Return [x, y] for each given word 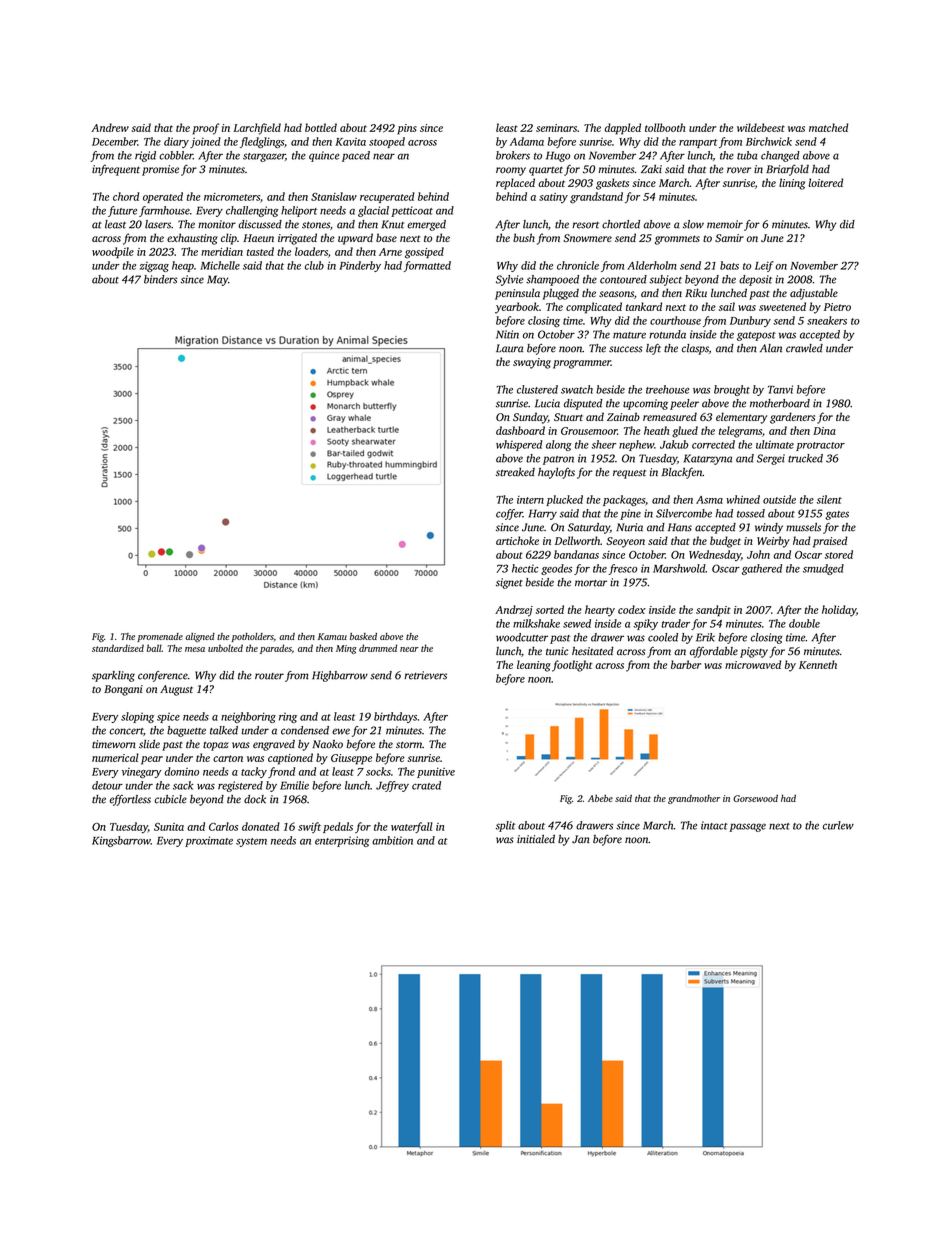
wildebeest [761, 127]
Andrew [110, 127]
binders [160, 279]
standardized [118, 648]
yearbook [517, 308]
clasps [695, 349]
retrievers [425, 675]
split [506, 826]
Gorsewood [755, 798]
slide [149, 744]
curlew [838, 825]
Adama [527, 141]
